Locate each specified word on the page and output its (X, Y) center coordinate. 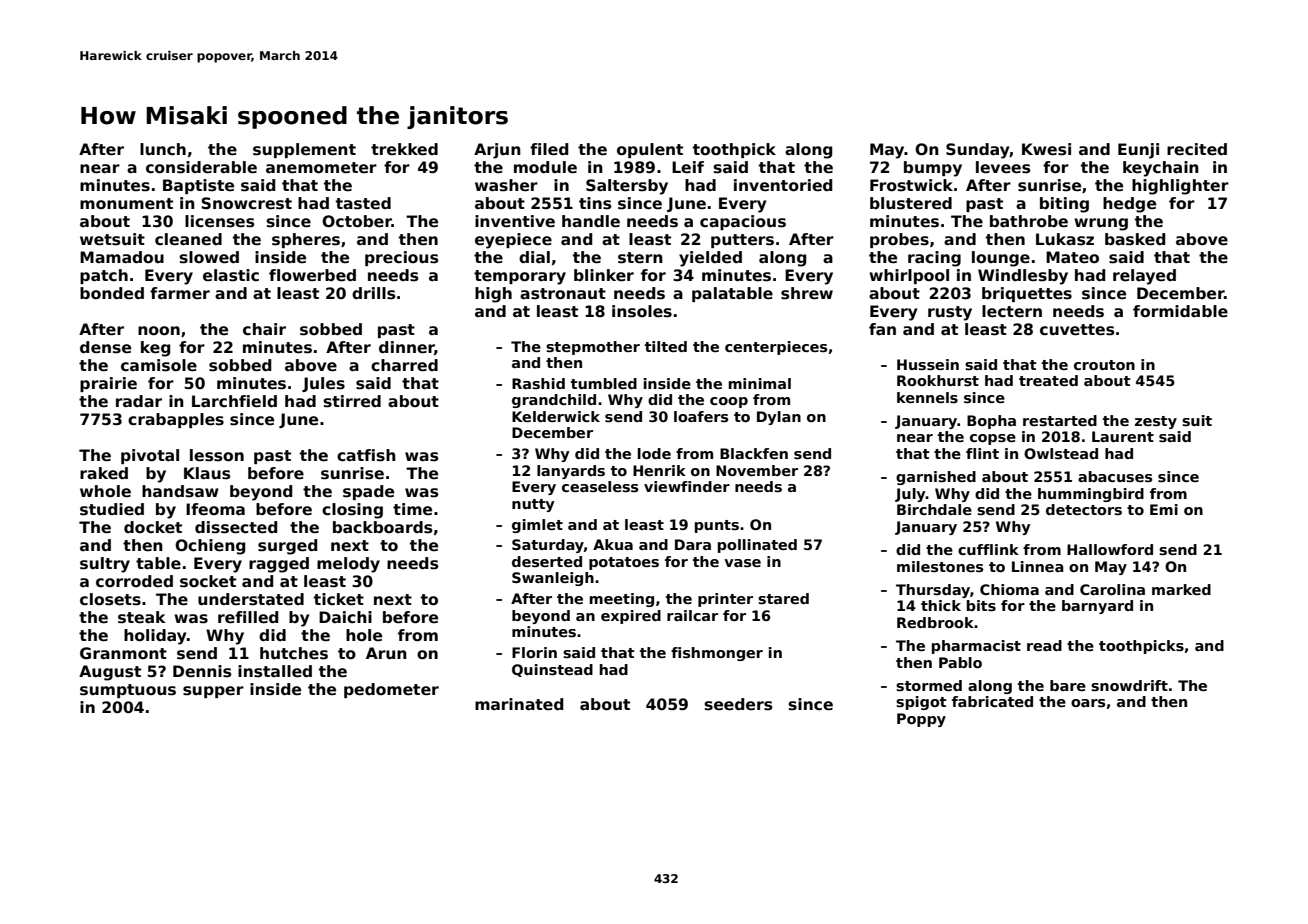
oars (1088, 703)
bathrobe (1029, 221)
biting (1064, 205)
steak (142, 617)
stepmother (593, 348)
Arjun (497, 151)
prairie (108, 384)
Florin (534, 652)
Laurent (1123, 436)
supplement (304, 150)
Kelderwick (556, 416)
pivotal (150, 456)
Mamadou (122, 257)
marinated (519, 704)
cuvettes (1077, 330)
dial (534, 257)
